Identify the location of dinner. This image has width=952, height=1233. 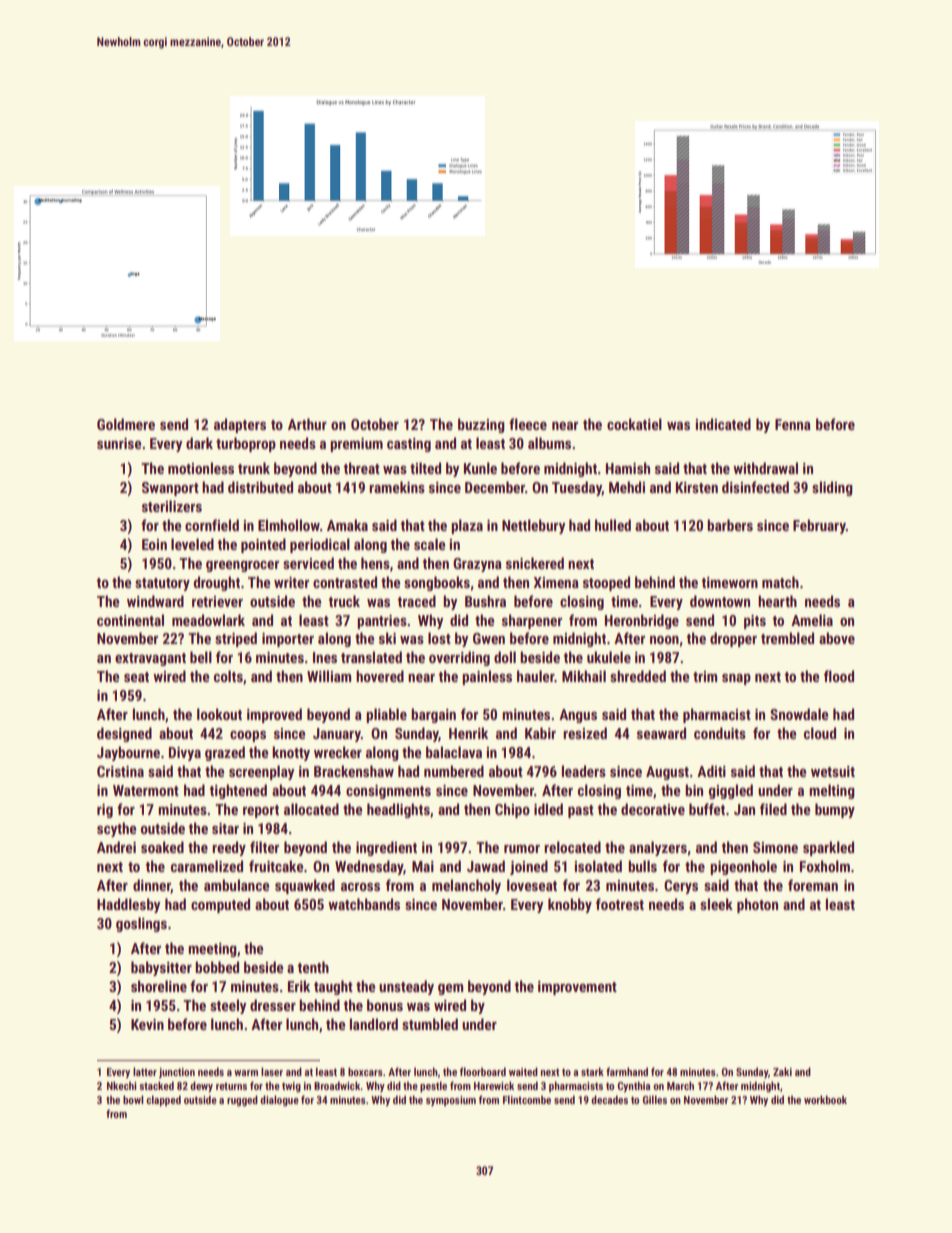
(152, 886).
